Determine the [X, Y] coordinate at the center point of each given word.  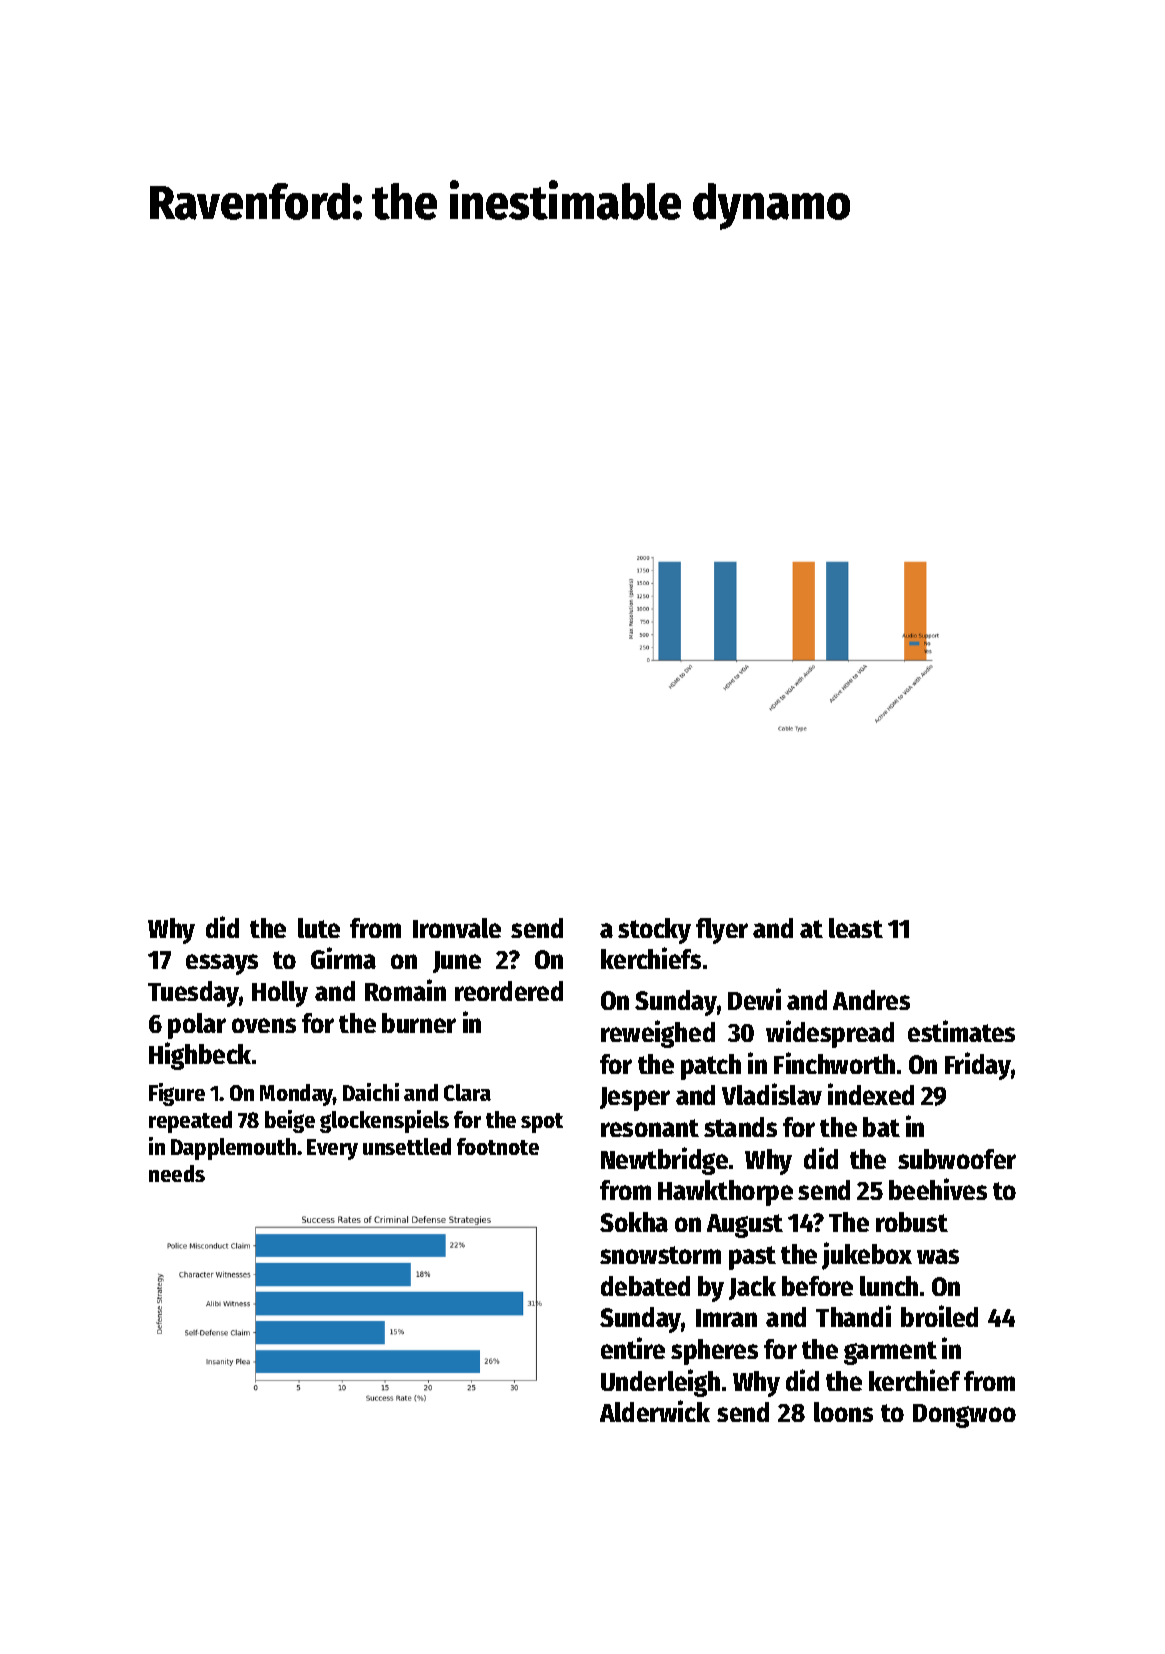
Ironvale [457, 928]
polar [197, 1026]
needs [177, 1173]
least [856, 928]
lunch [889, 1286]
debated [645, 1286]
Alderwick [655, 1411]
